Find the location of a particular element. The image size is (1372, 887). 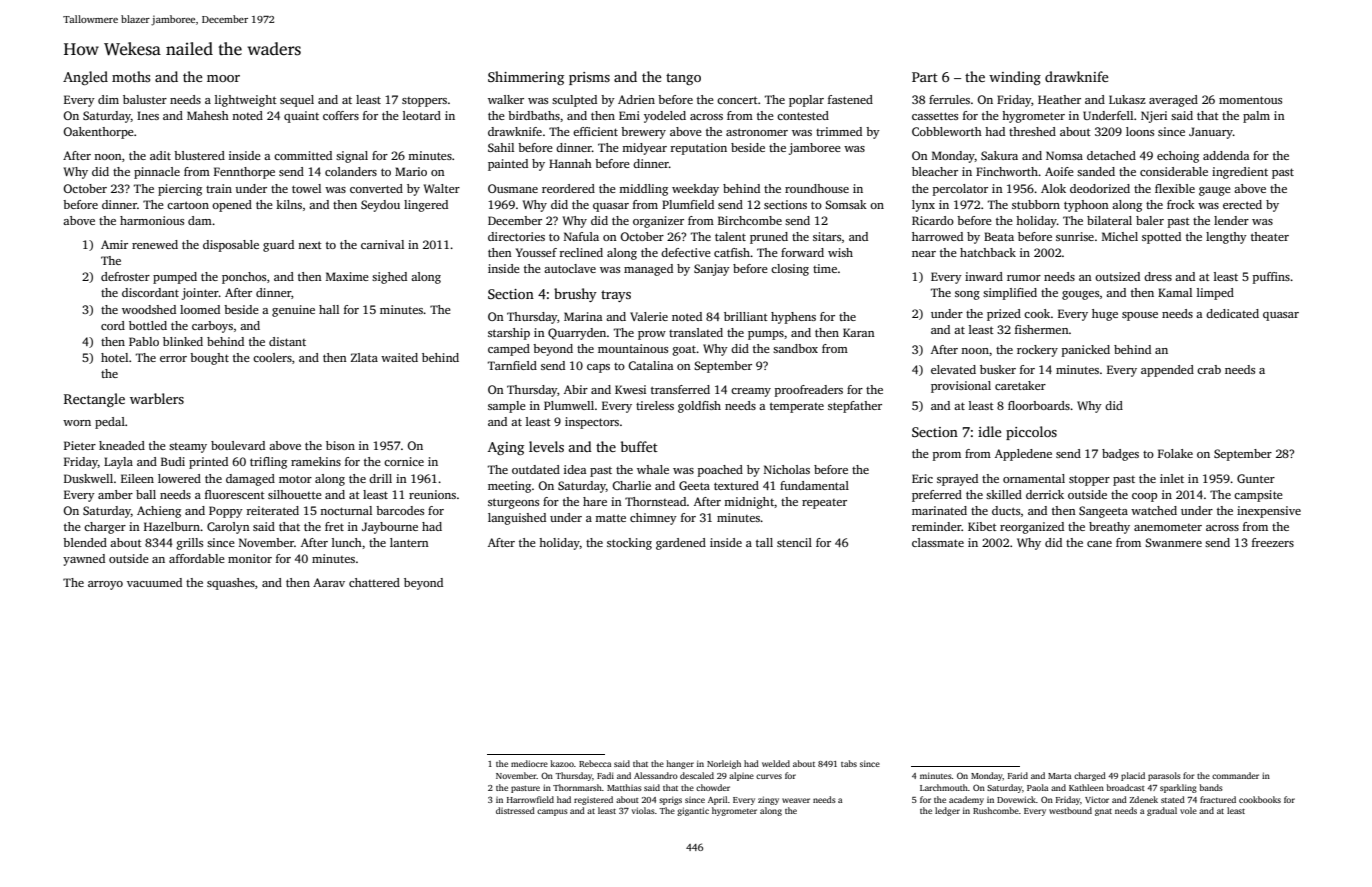

Sakura is located at coordinates (999, 155).
